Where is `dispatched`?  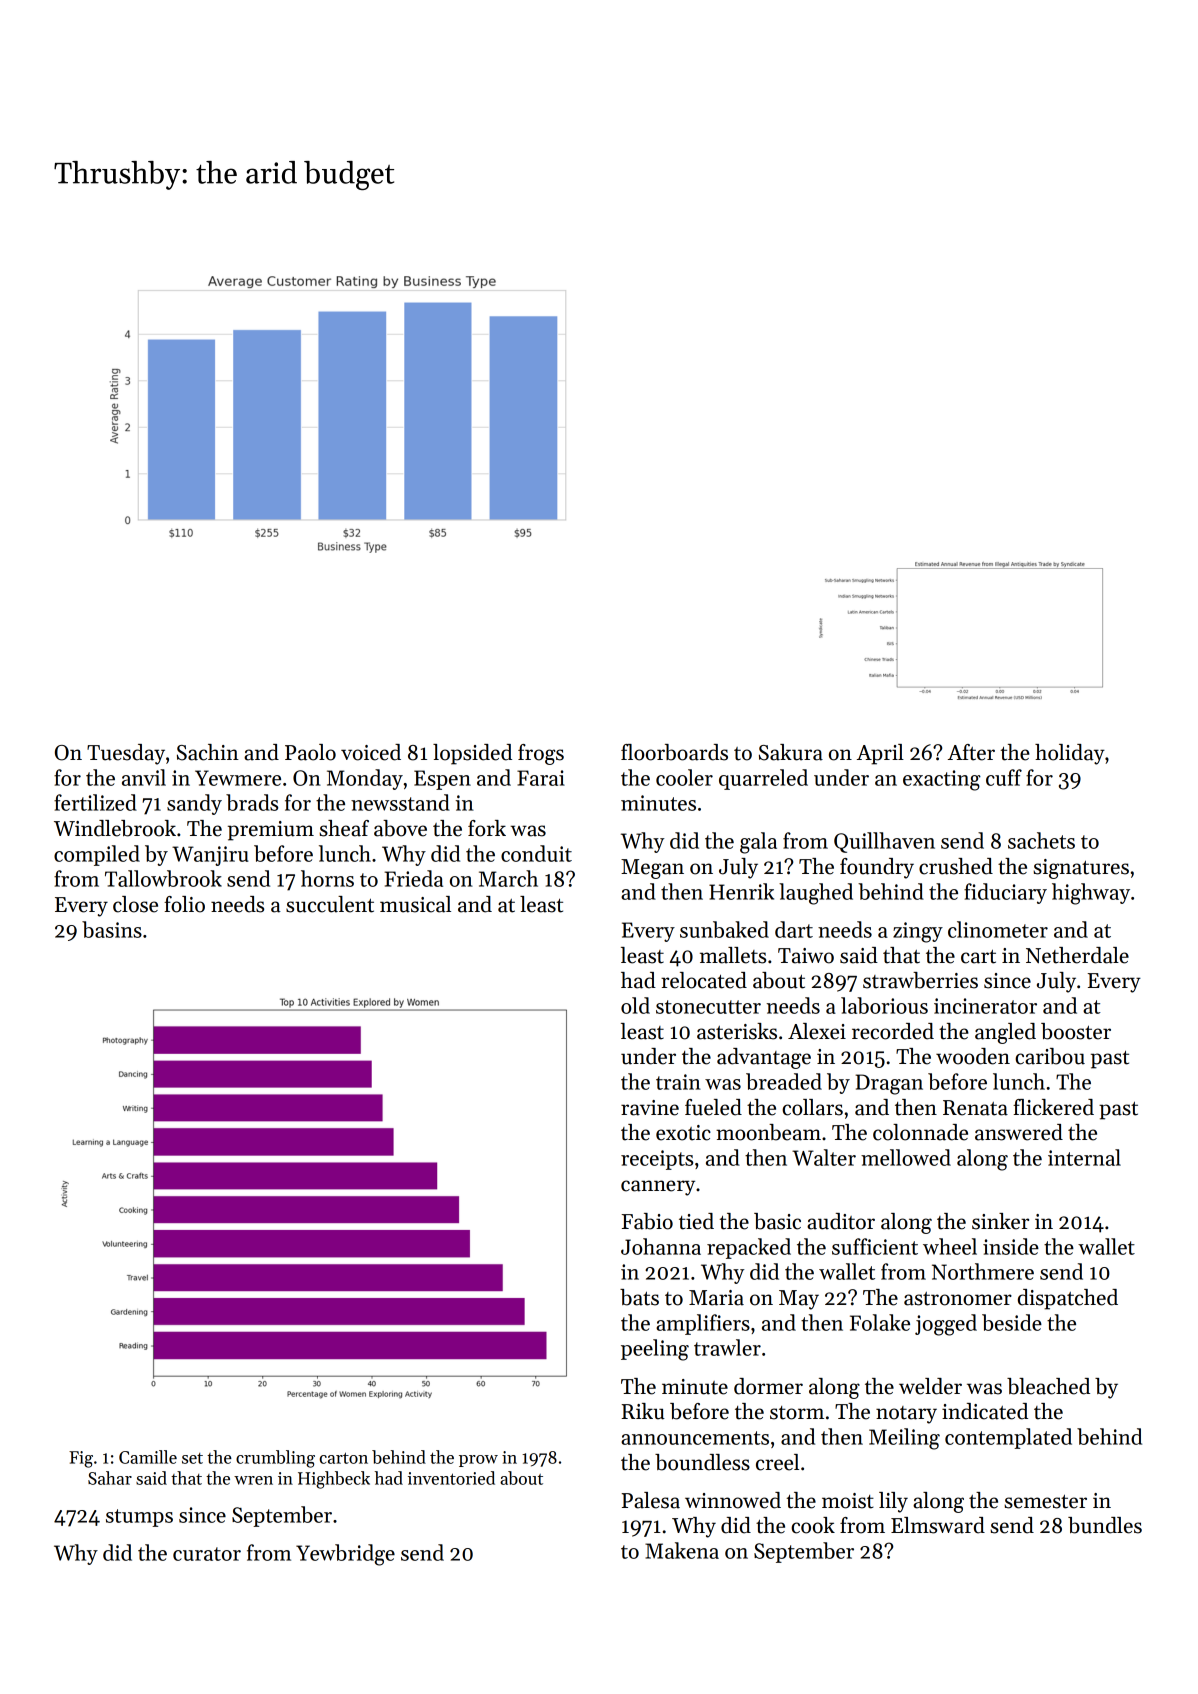 dispatched is located at coordinates (1068, 1299).
